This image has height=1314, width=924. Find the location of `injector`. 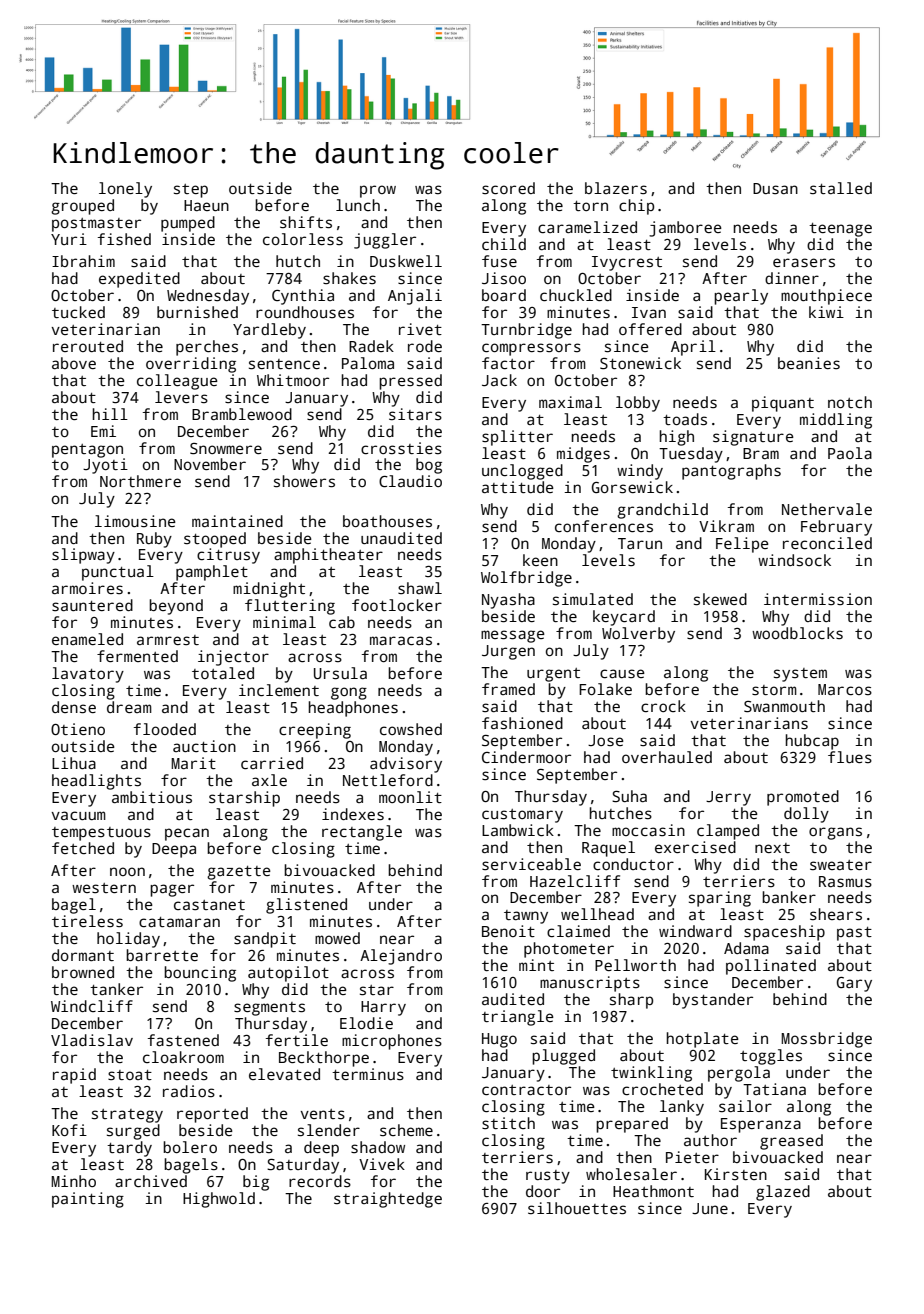

injector is located at coordinates (233, 658).
